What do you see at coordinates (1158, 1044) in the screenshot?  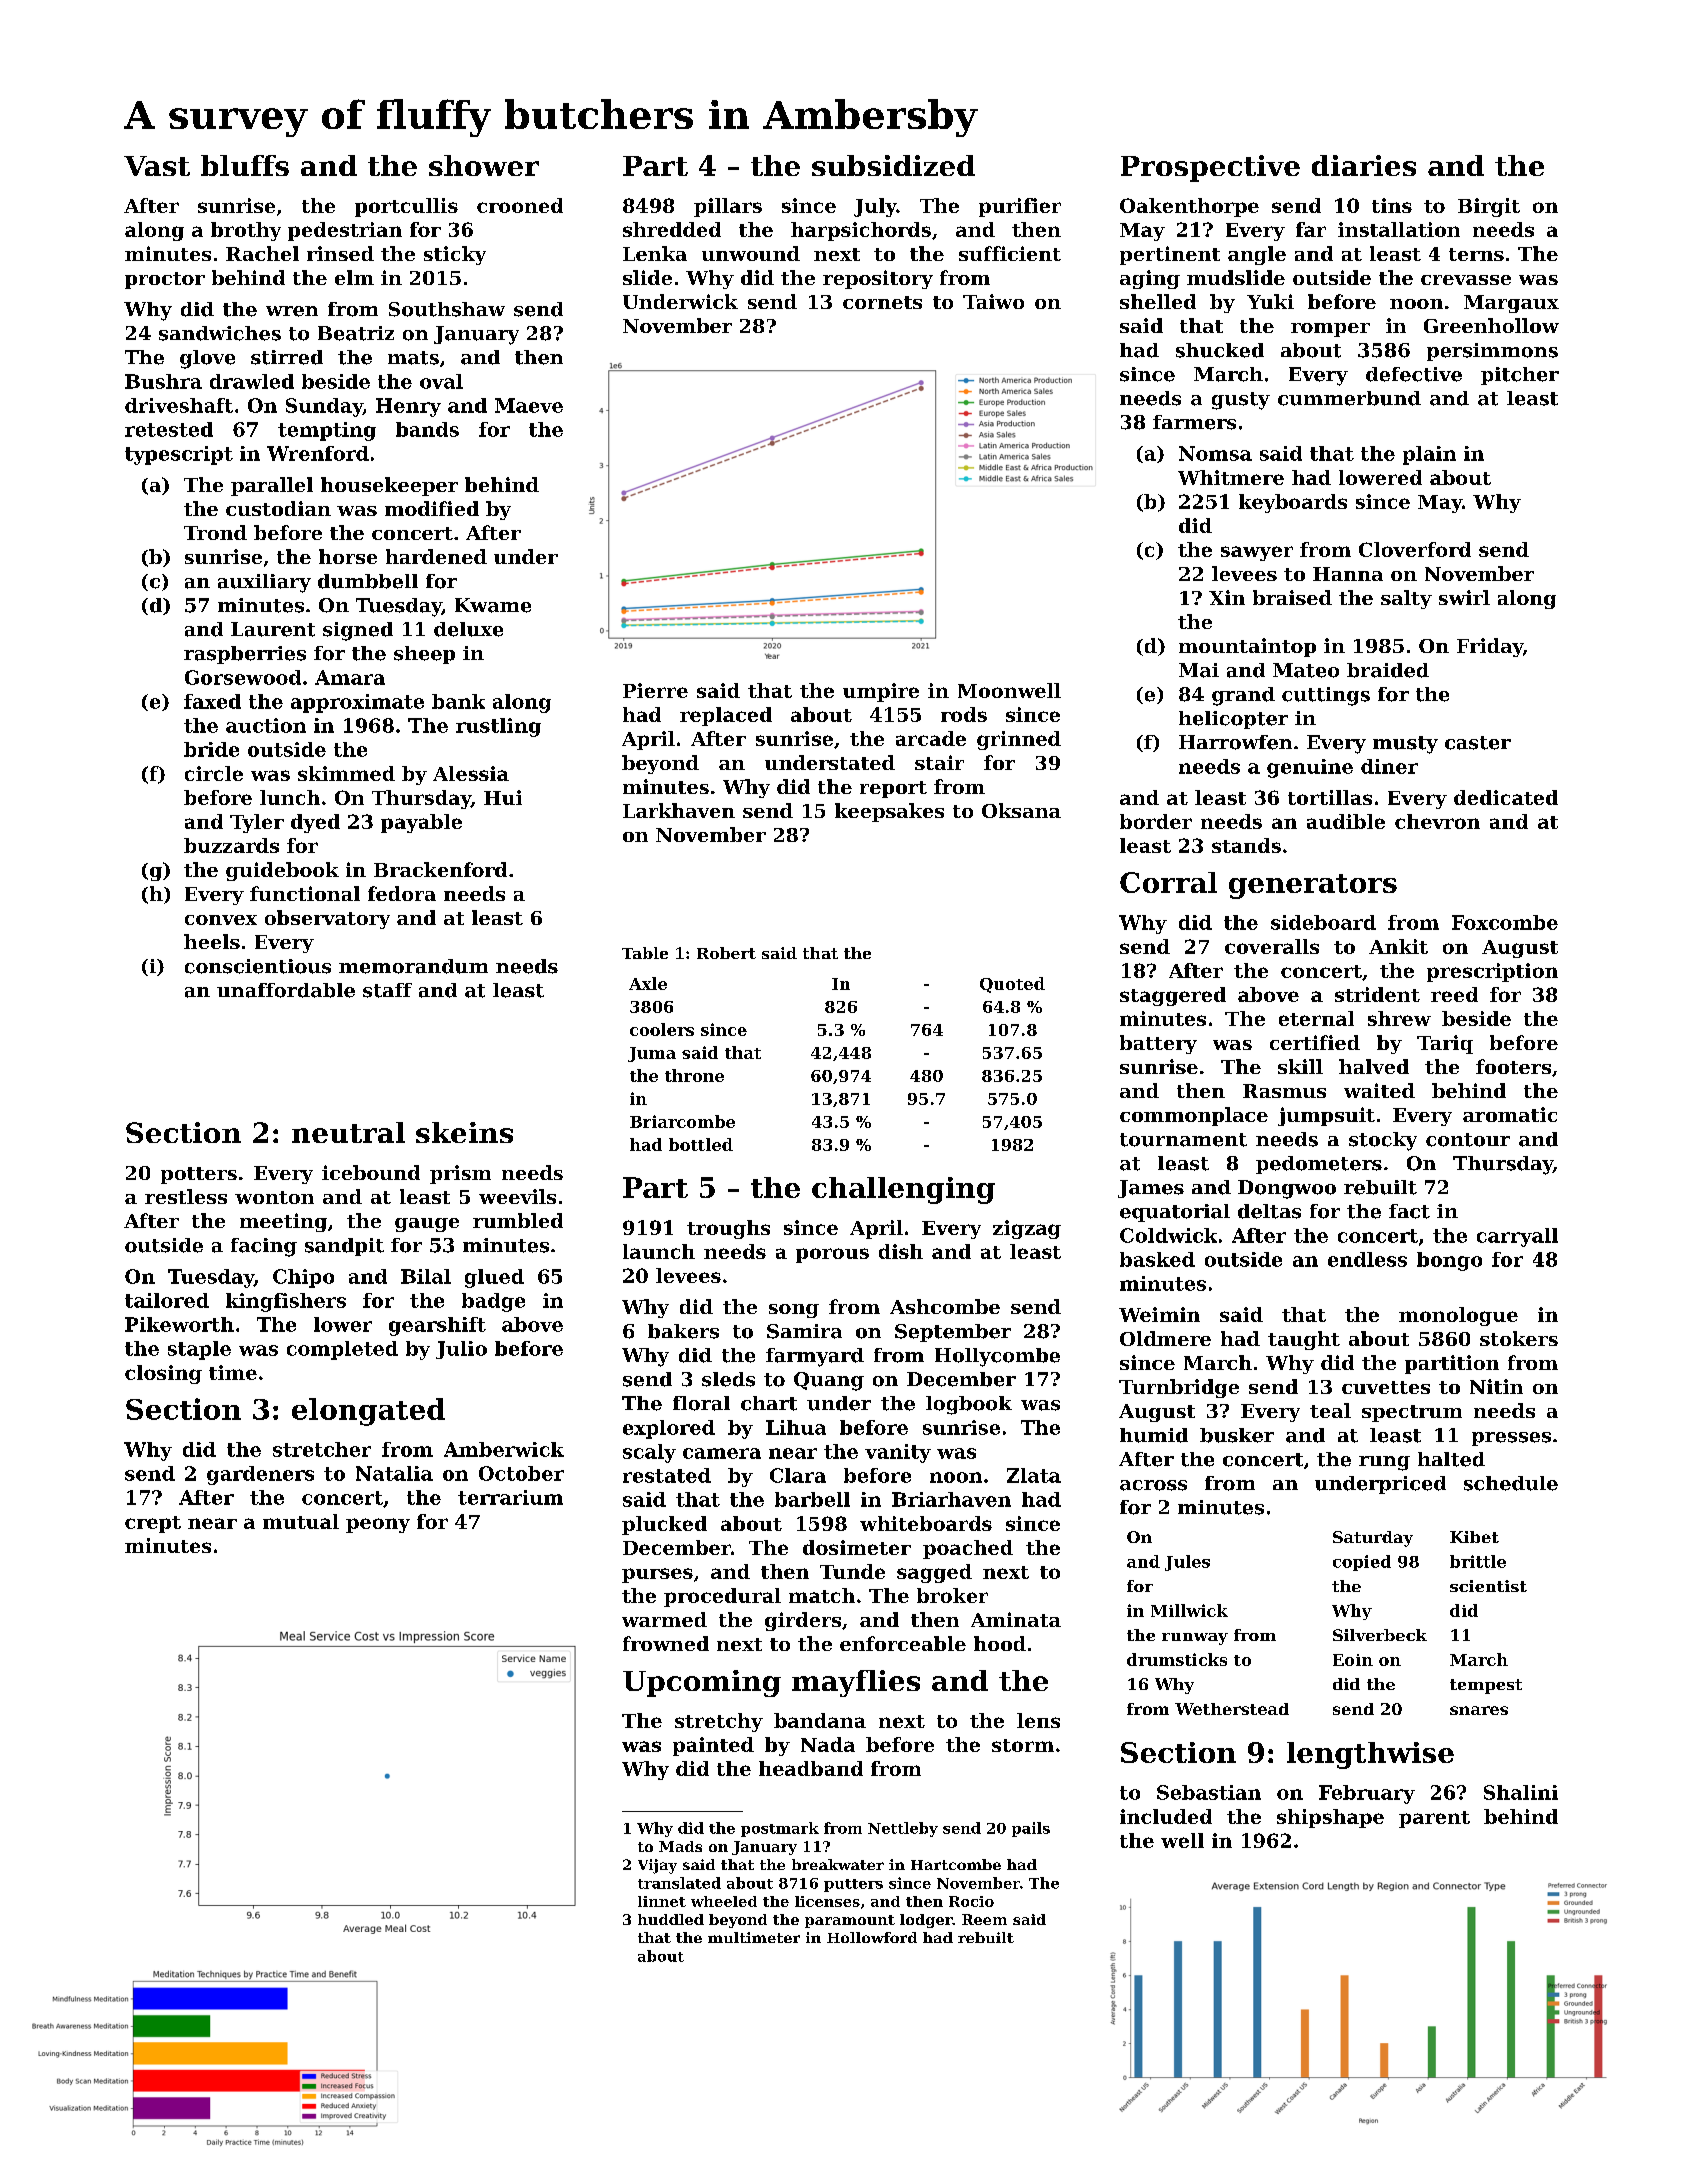 I see `battery` at bounding box center [1158, 1044].
